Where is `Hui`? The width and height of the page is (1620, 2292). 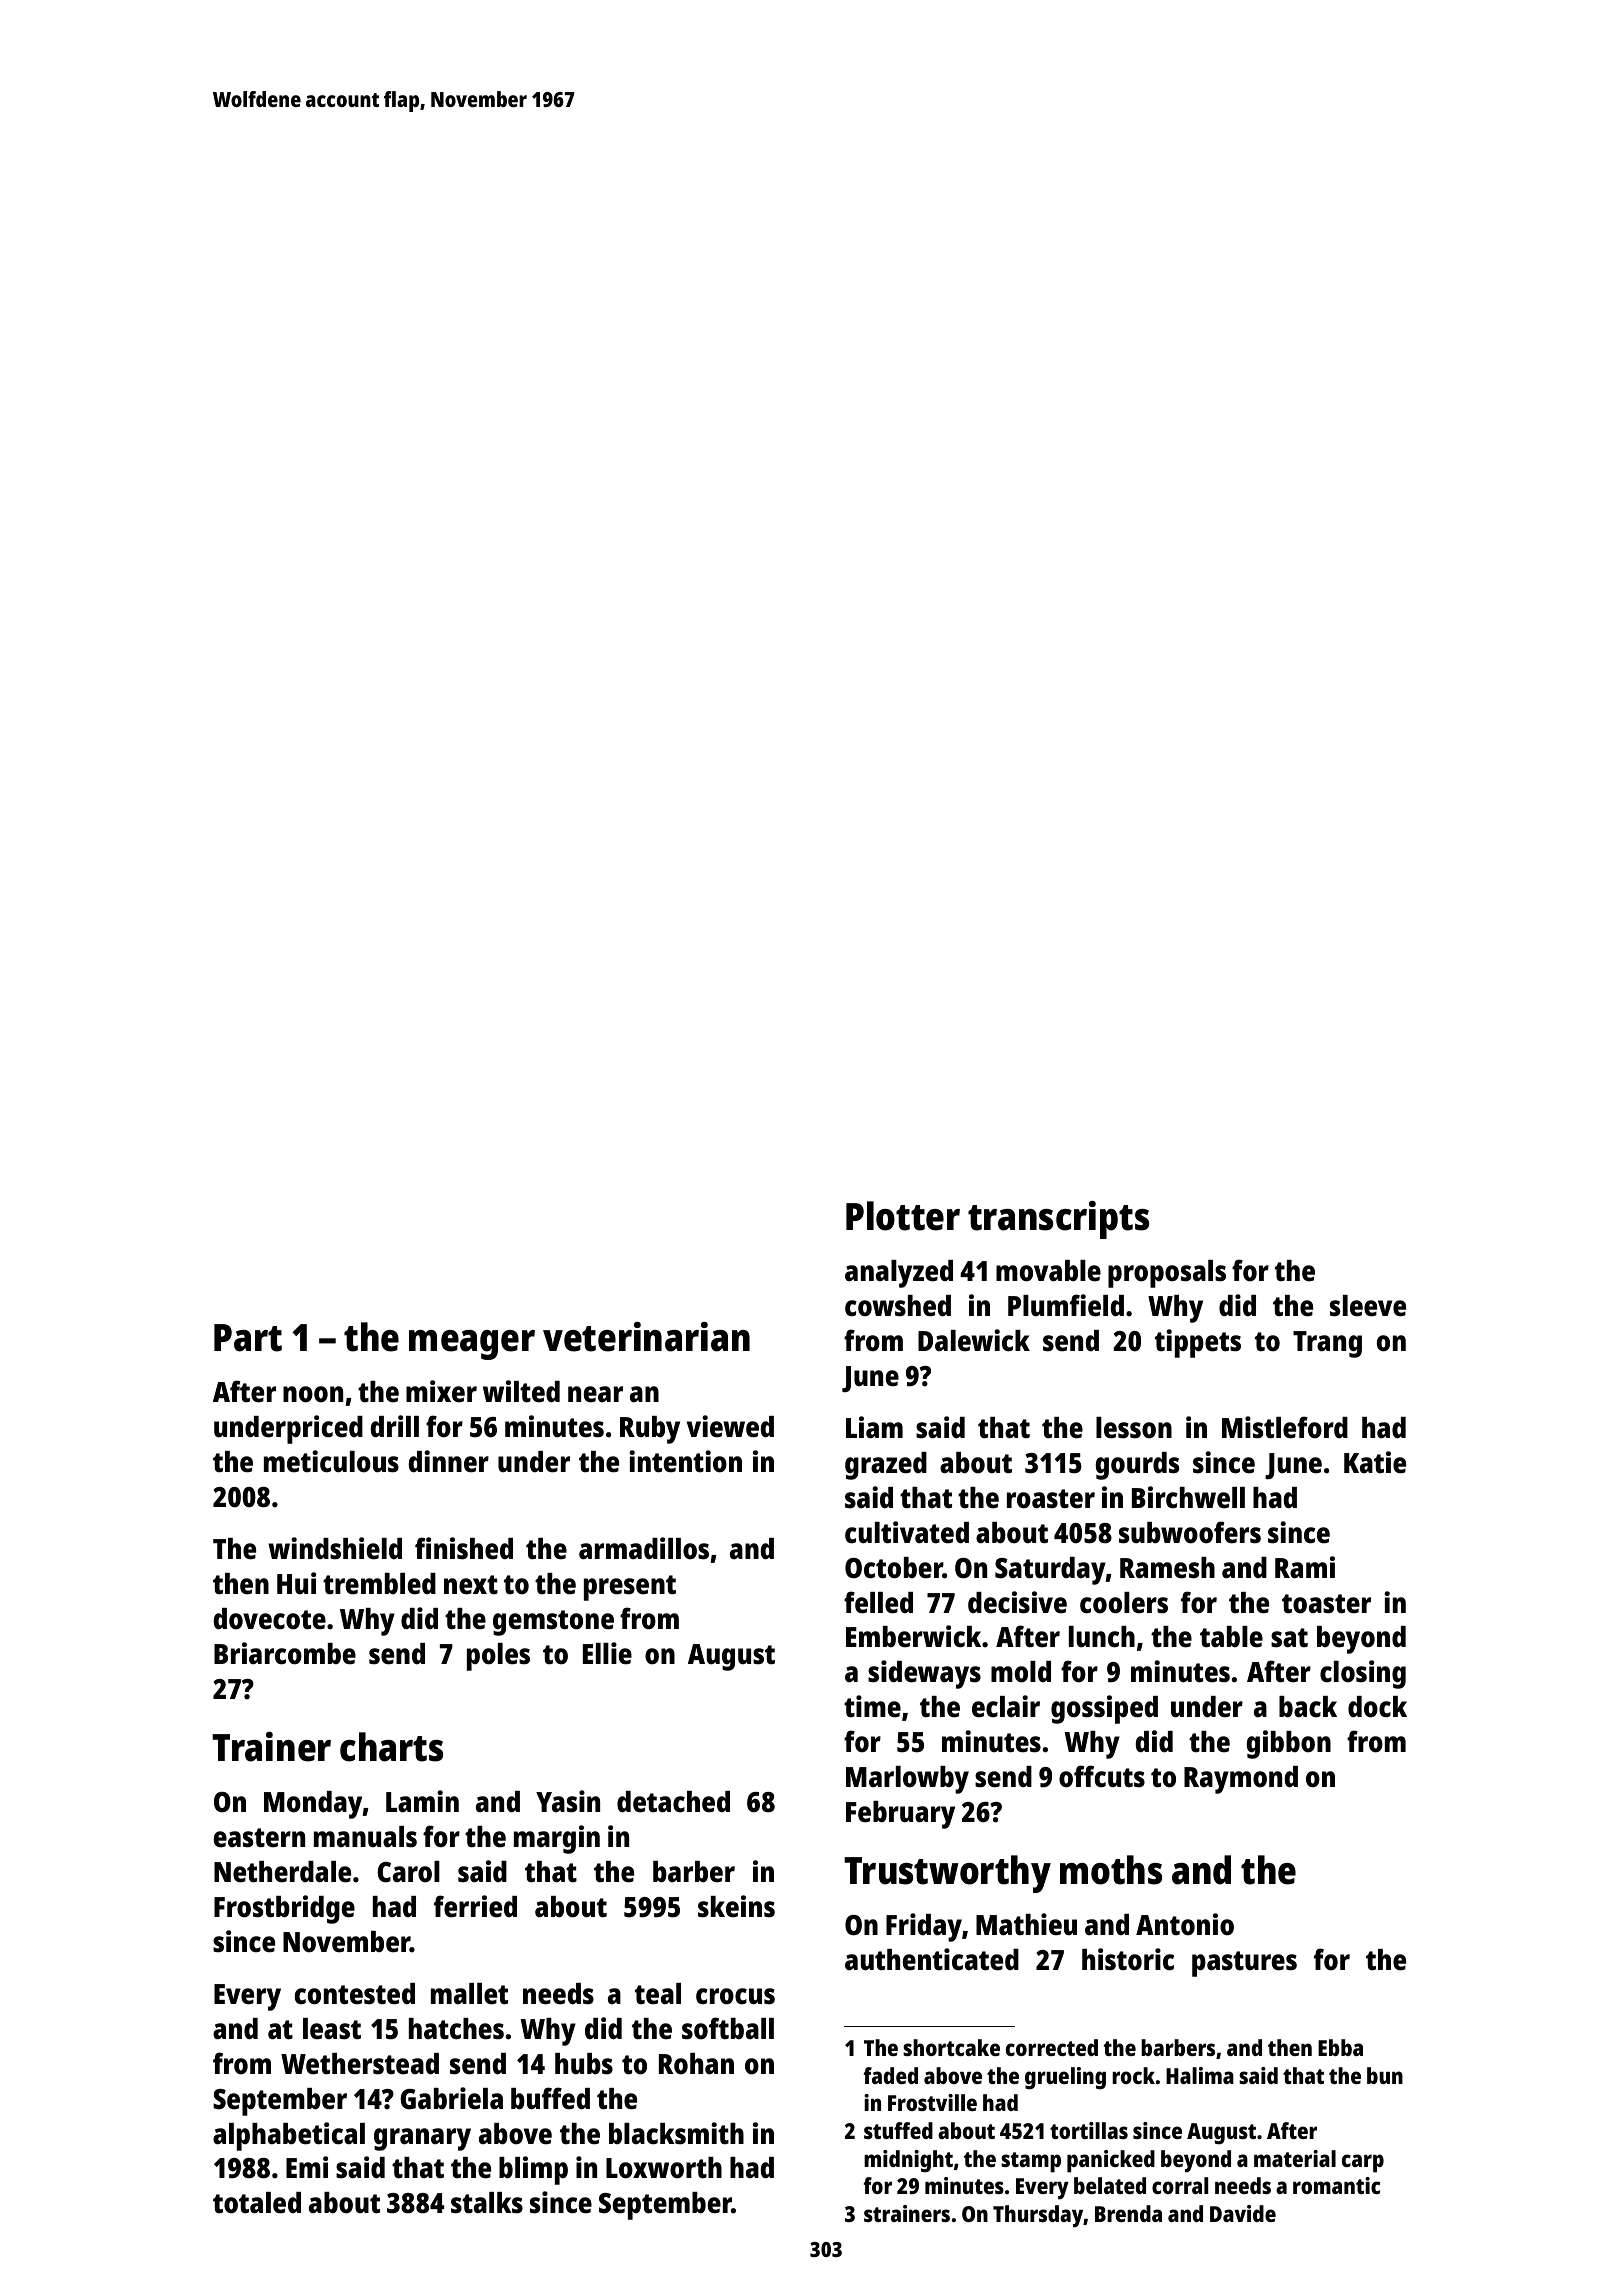 Hui is located at coordinates (296, 1583).
